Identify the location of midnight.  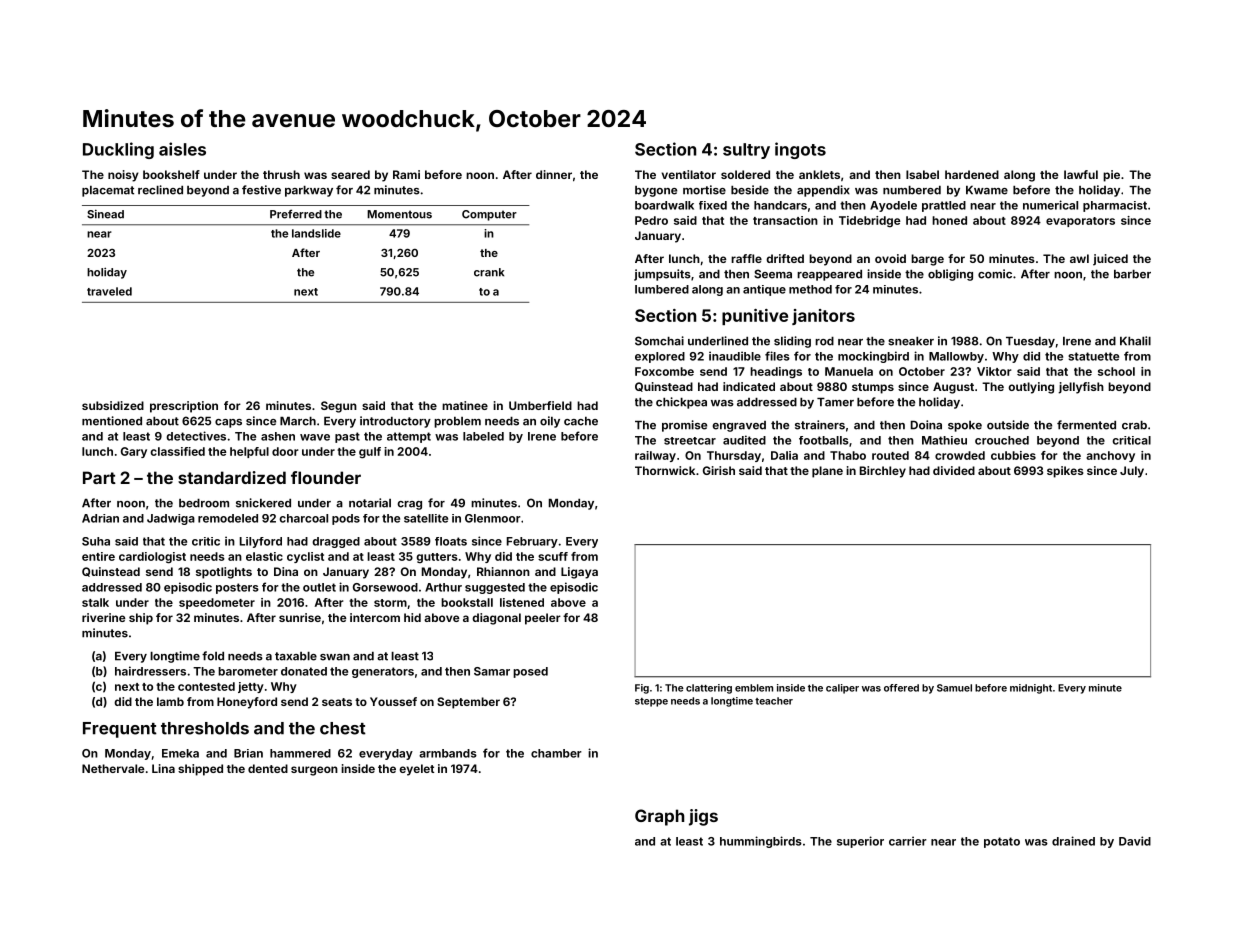
(1031, 689).
